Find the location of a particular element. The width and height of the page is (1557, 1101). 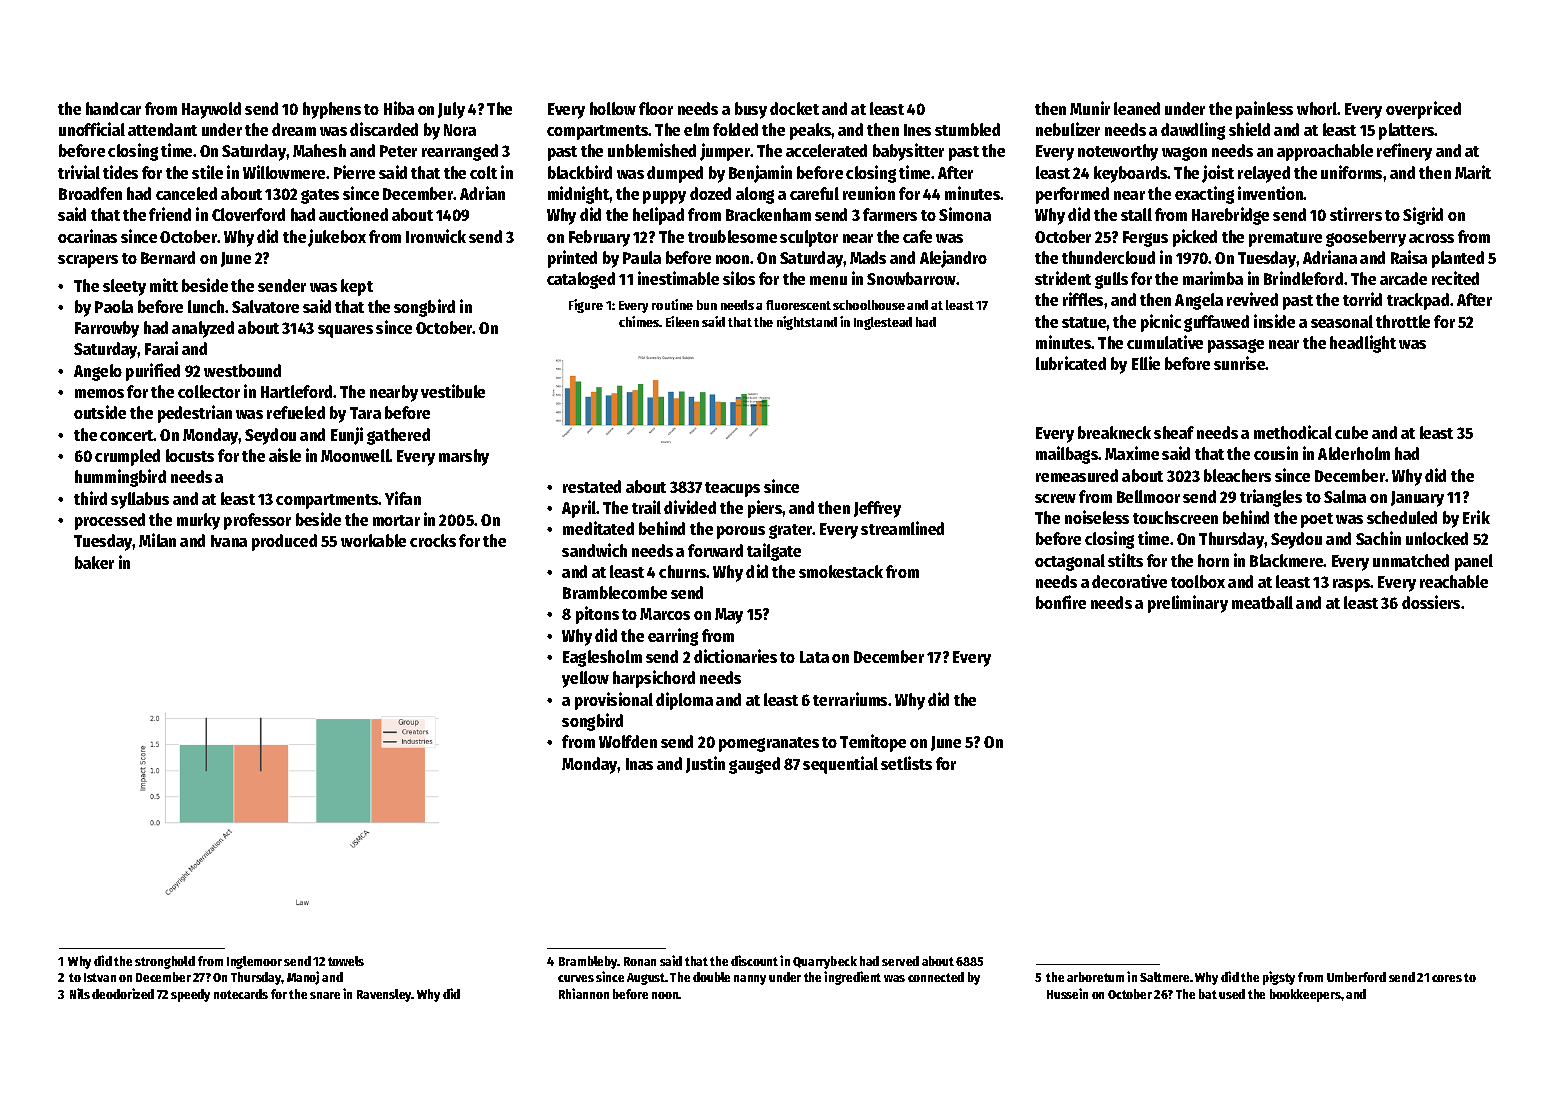

Wolfden is located at coordinates (628, 741).
